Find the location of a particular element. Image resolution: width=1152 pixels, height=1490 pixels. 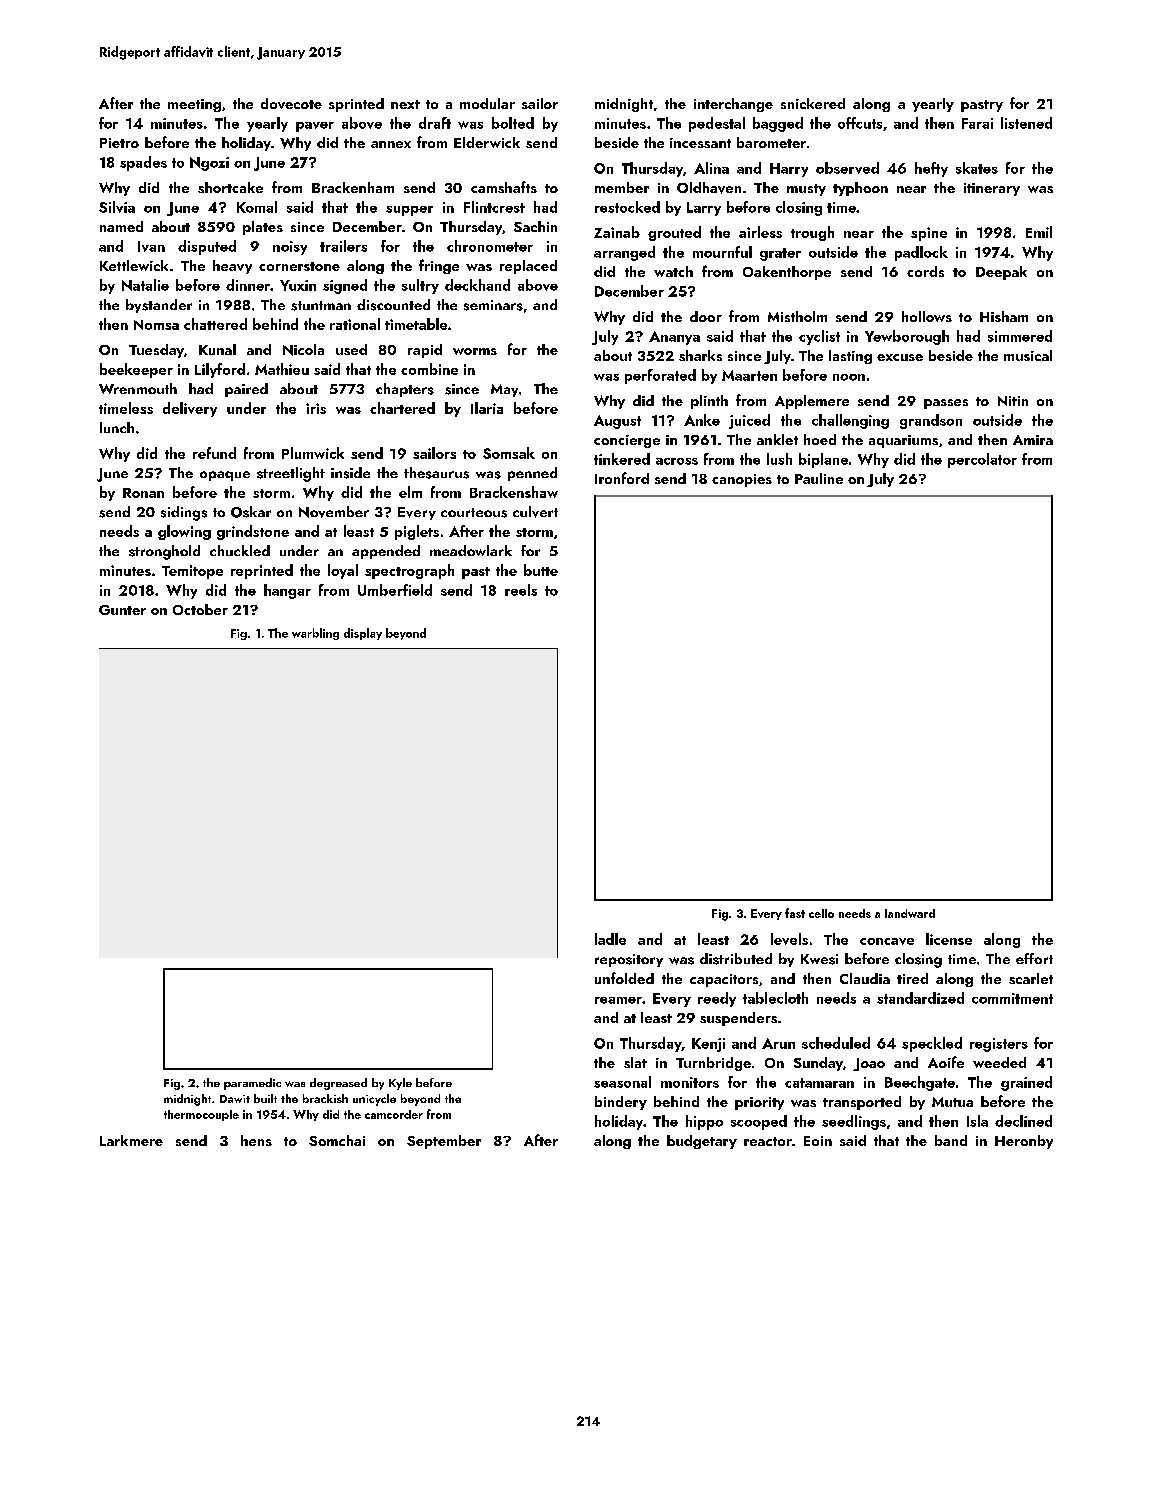

percolator is located at coordinates (982, 460).
